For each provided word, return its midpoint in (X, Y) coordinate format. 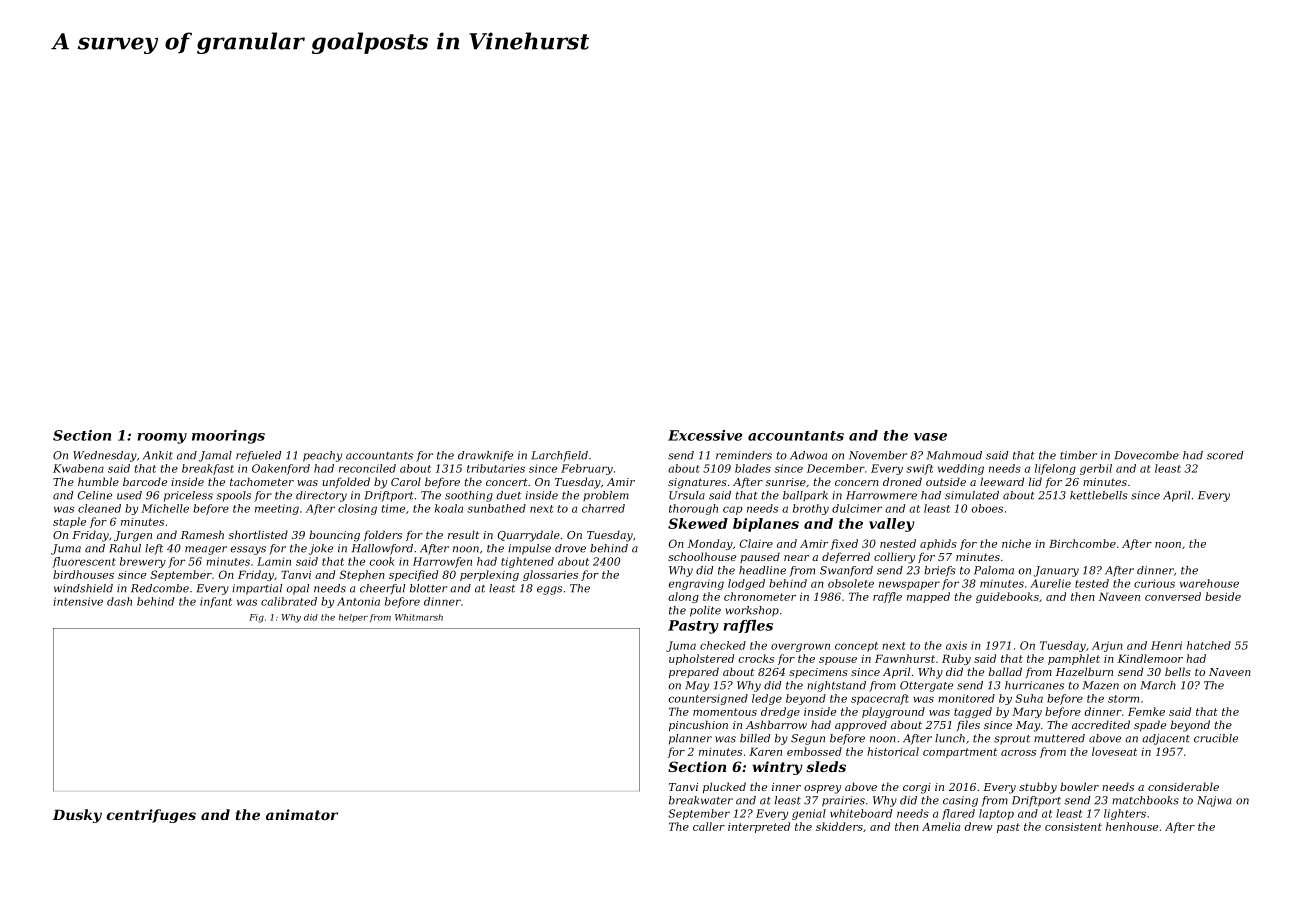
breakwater (701, 800)
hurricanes (1034, 685)
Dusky (77, 816)
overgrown (800, 647)
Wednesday (105, 456)
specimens (818, 673)
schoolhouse (702, 556)
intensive (78, 601)
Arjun (1107, 646)
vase (930, 437)
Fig (256, 618)
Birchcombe (1082, 543)
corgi (917, 788)
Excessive (705, 435)
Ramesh (202, 534)
